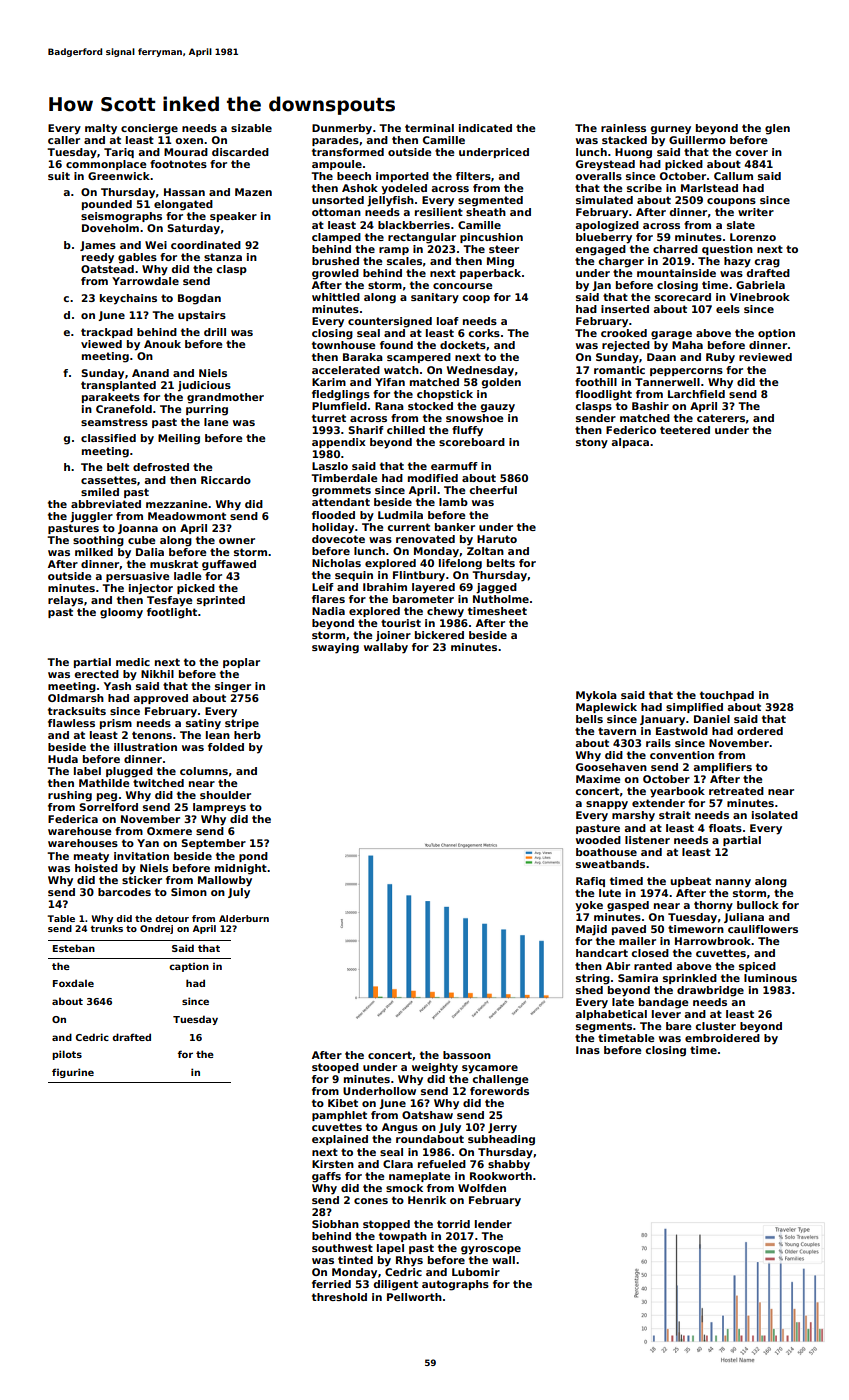 This document has width=849, height=1400. I want to click on drill, so click(215, 332).
